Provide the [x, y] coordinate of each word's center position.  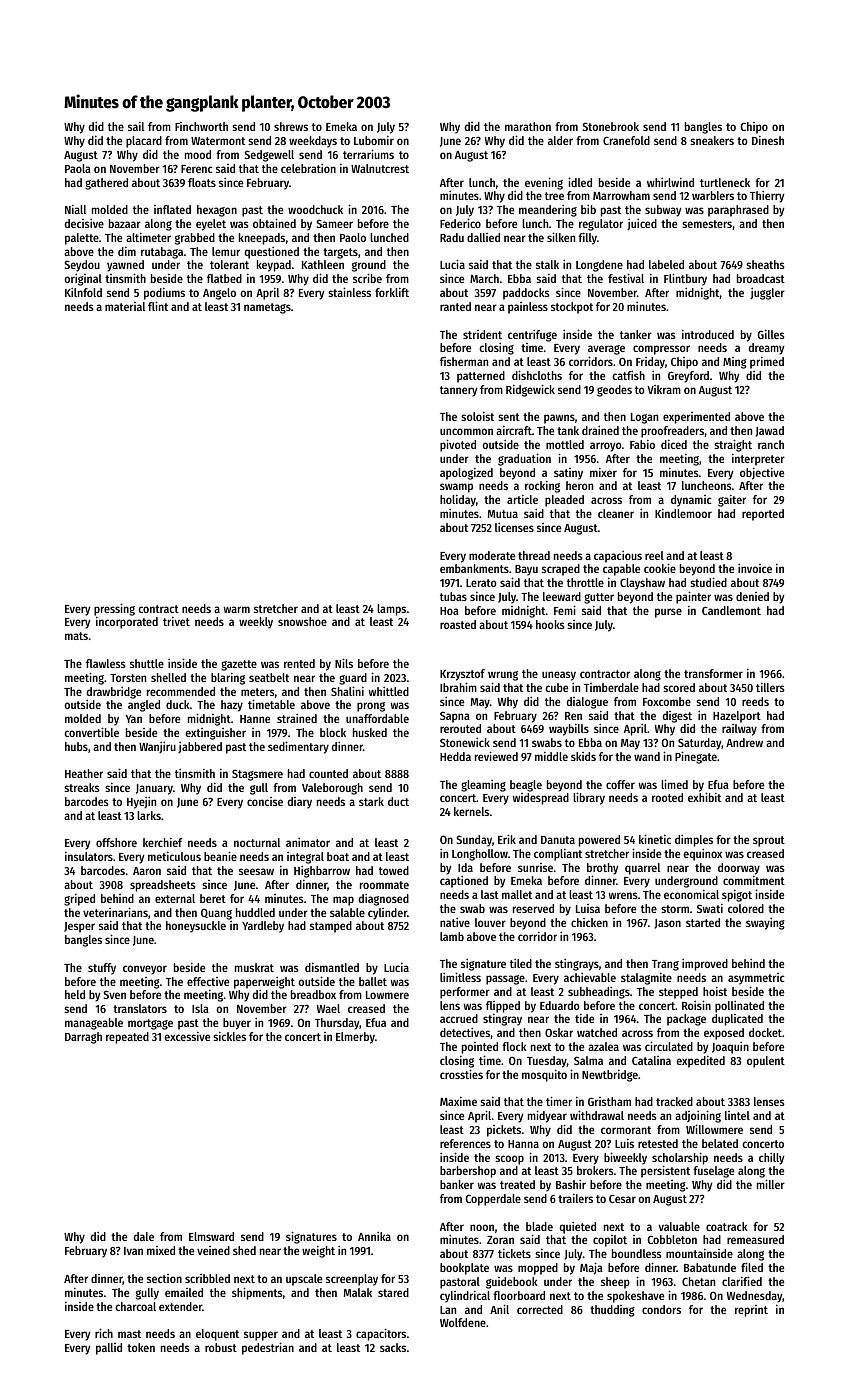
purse [668, 613]
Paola [78, 168]
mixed [161, 1250]
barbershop [468, 1172]
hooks [550, 624]
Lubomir [374, 140]
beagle [526, 786]
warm [237, 609]
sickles [229, 1036]
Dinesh [768, 140]
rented [299, 663]
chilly [772, 1158]
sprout [769, 841]
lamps [391, 610]
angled [144, 706]
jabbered [200, 747]
